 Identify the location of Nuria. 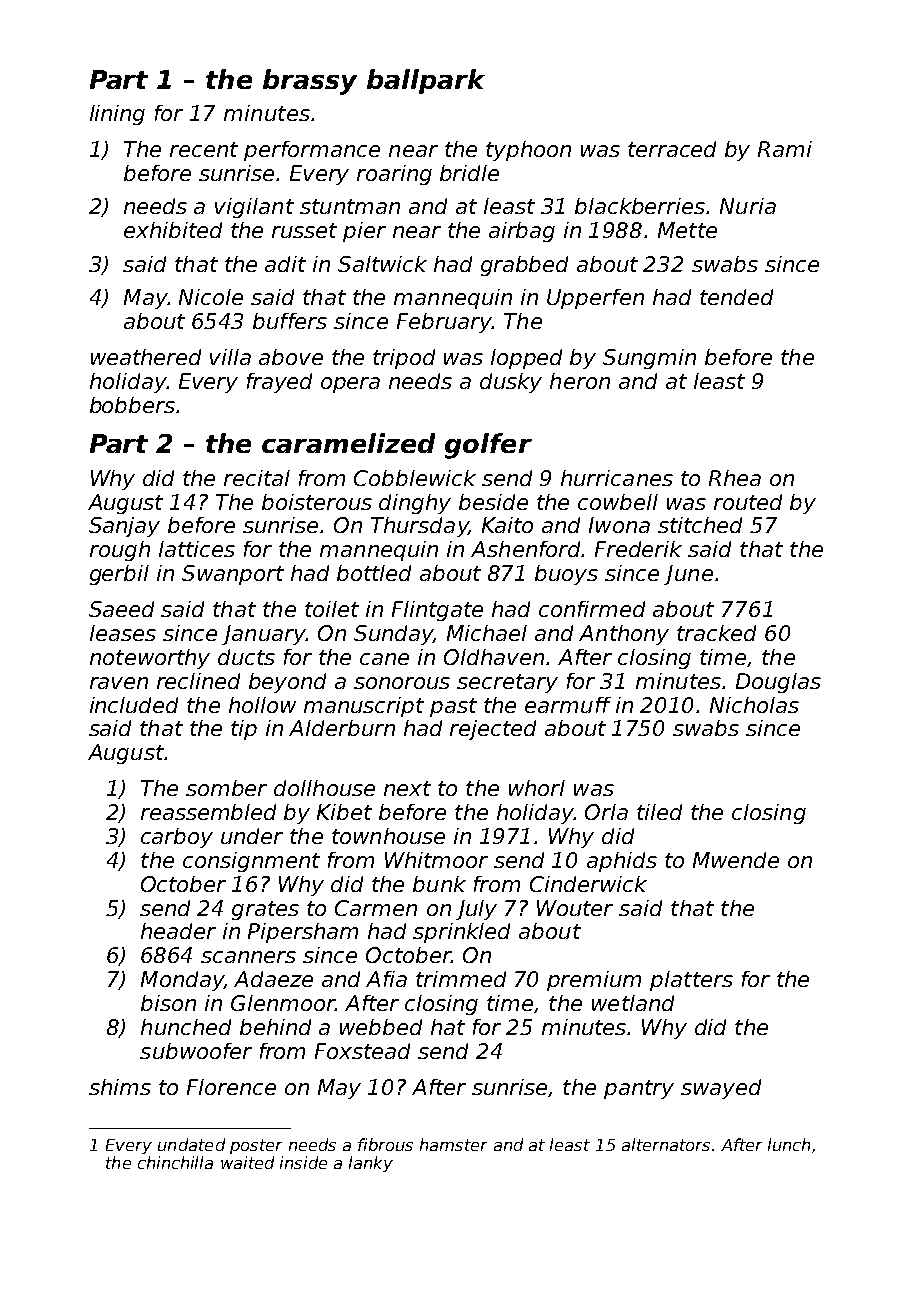
(748, 206).
